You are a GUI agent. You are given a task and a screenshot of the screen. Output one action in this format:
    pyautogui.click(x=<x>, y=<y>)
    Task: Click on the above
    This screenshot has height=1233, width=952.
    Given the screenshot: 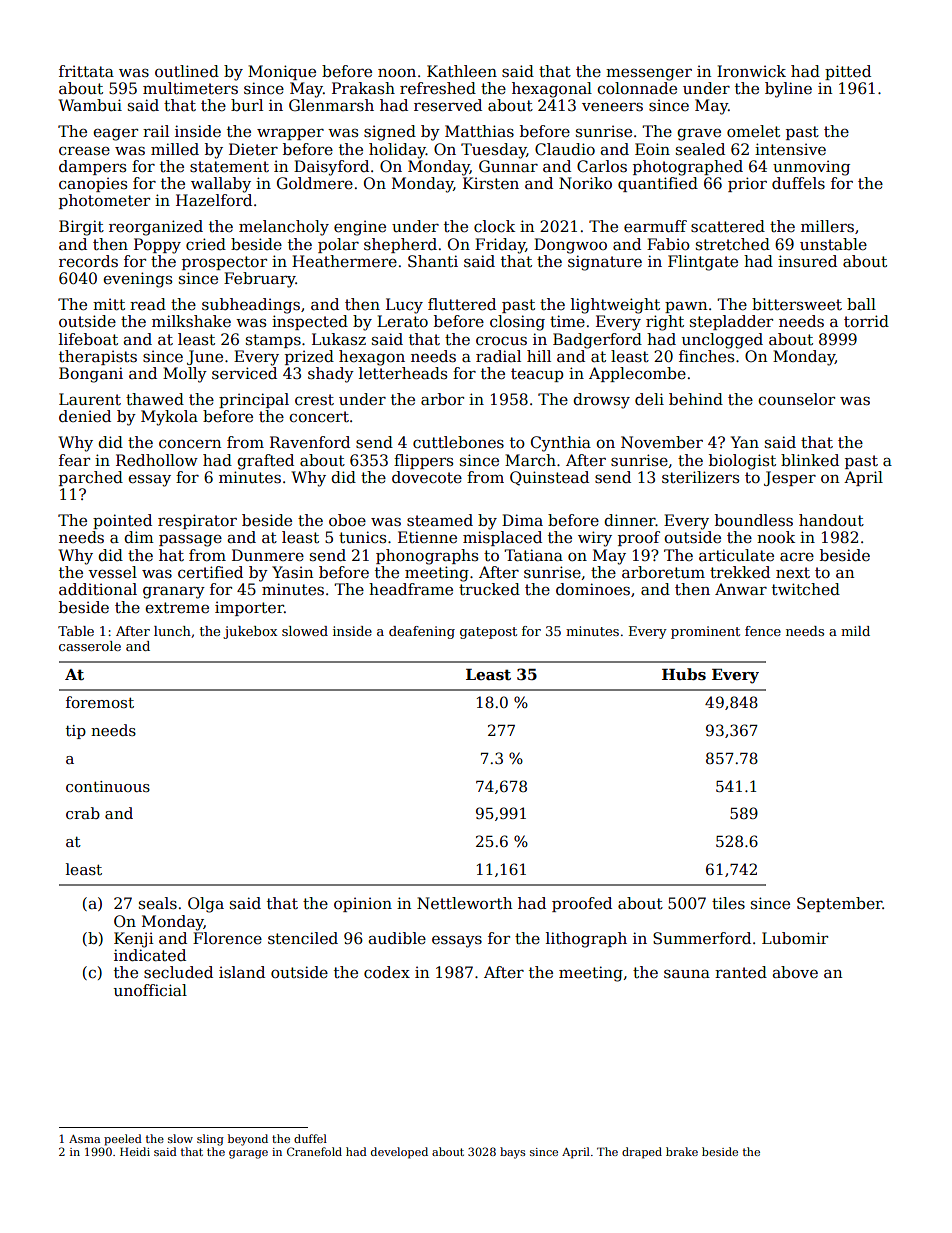 What is the action you would take?
    pyautogui.click(x=795, y=972)
